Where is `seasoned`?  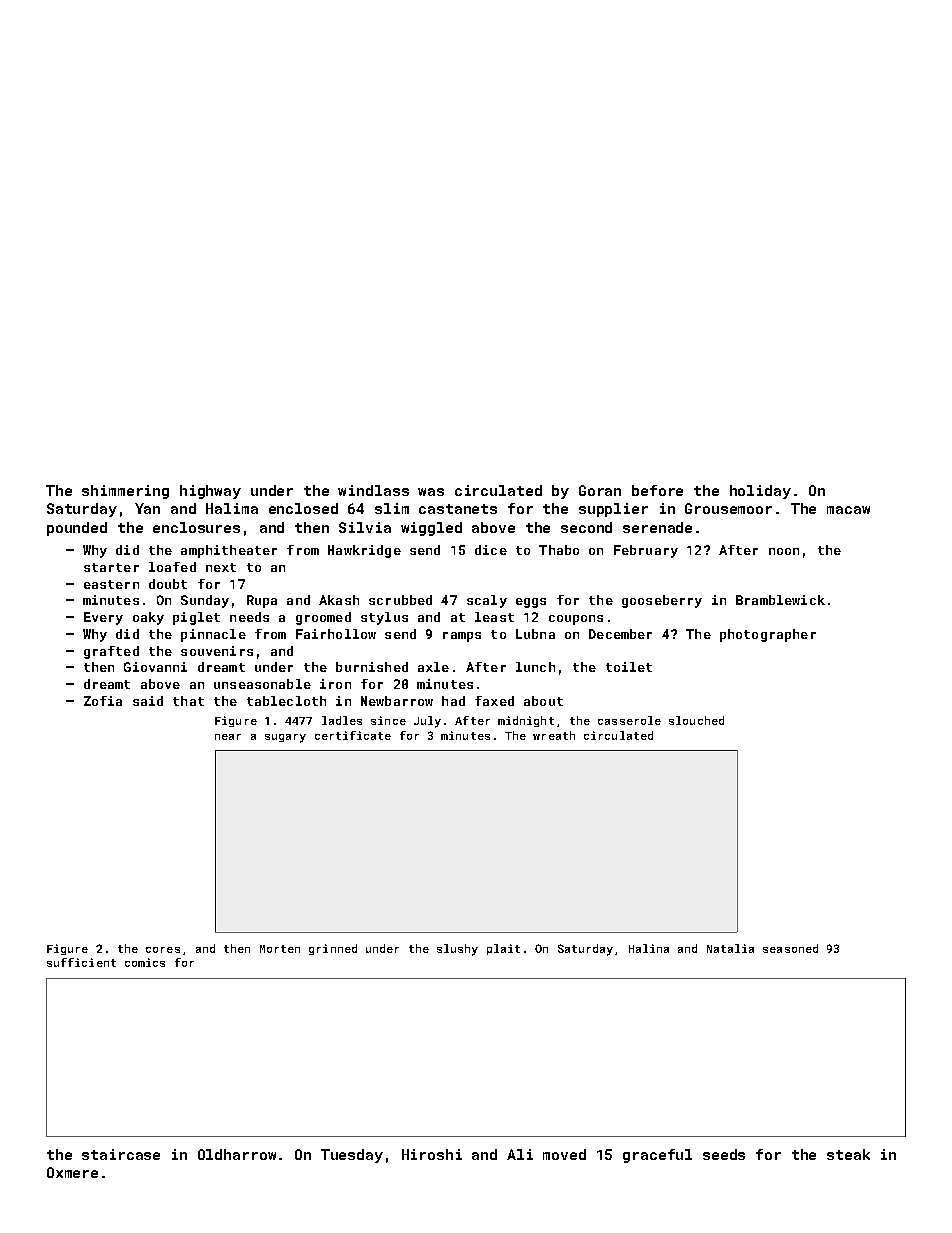
seasoned is located at coordinates (790, 948).
